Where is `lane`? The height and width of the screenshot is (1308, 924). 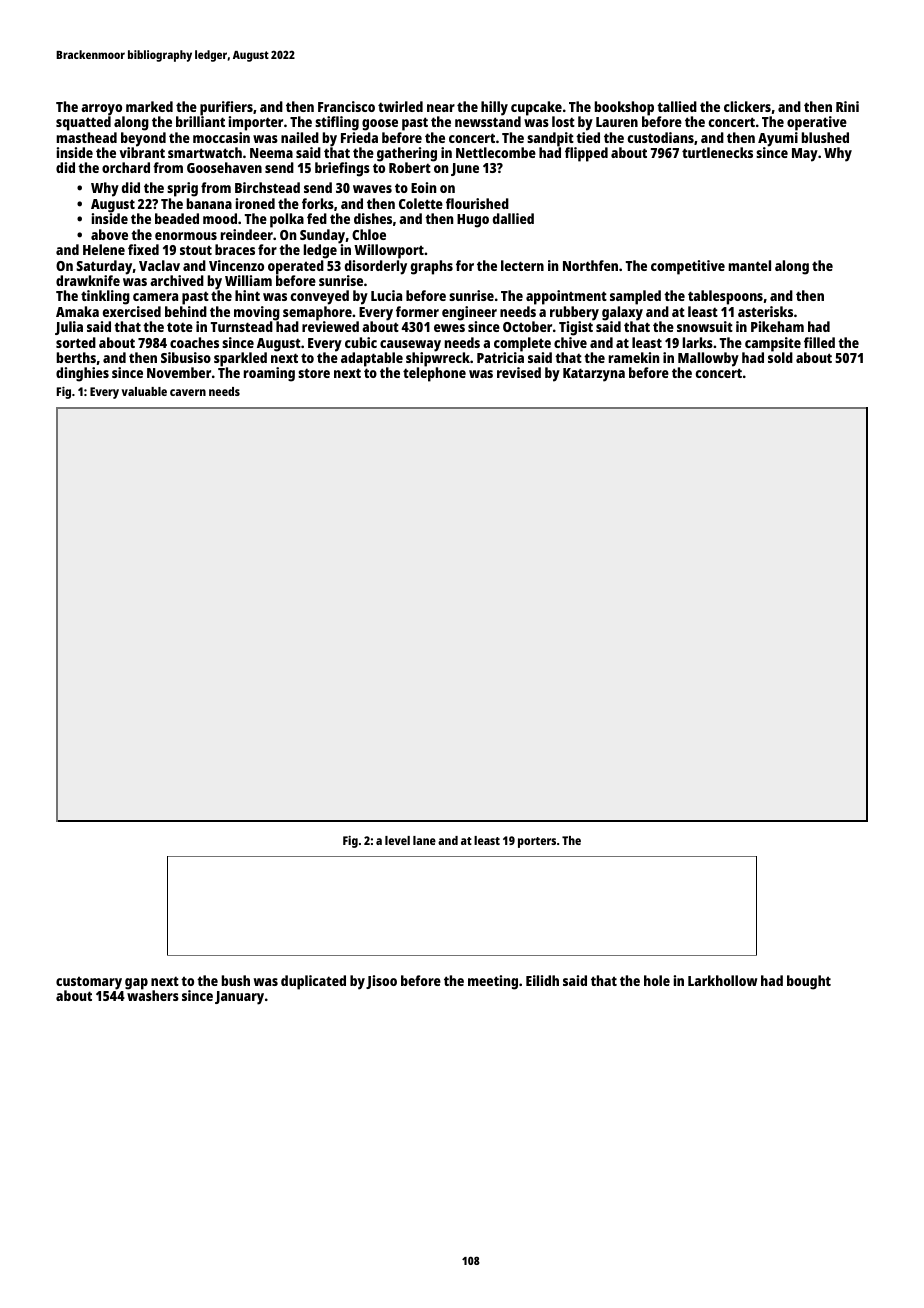
lane is located at coordinates (424, 840).
